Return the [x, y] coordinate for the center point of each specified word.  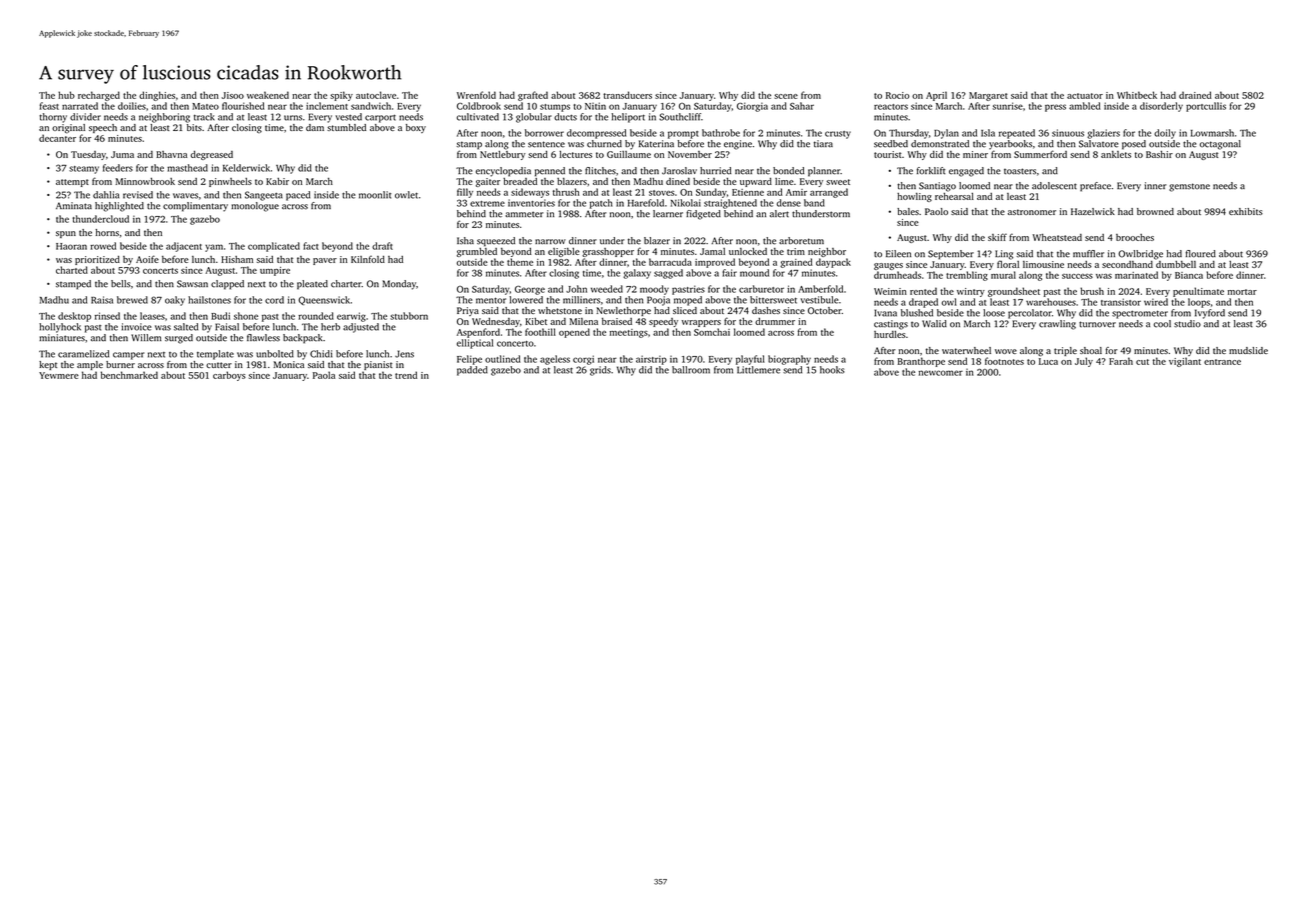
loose [994, 313]
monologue [255, 207]
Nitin [595, 106]
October [825, 310]
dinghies [157, 96]
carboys [229, 376]
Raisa [102, 300]
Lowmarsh [1212, 133]
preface [1095, 187]
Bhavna [171, 154]
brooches [1135, 237]
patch [601, 204]
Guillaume [629, 154]
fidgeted [703, 215]
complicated [274, 247]
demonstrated [940, 144]
